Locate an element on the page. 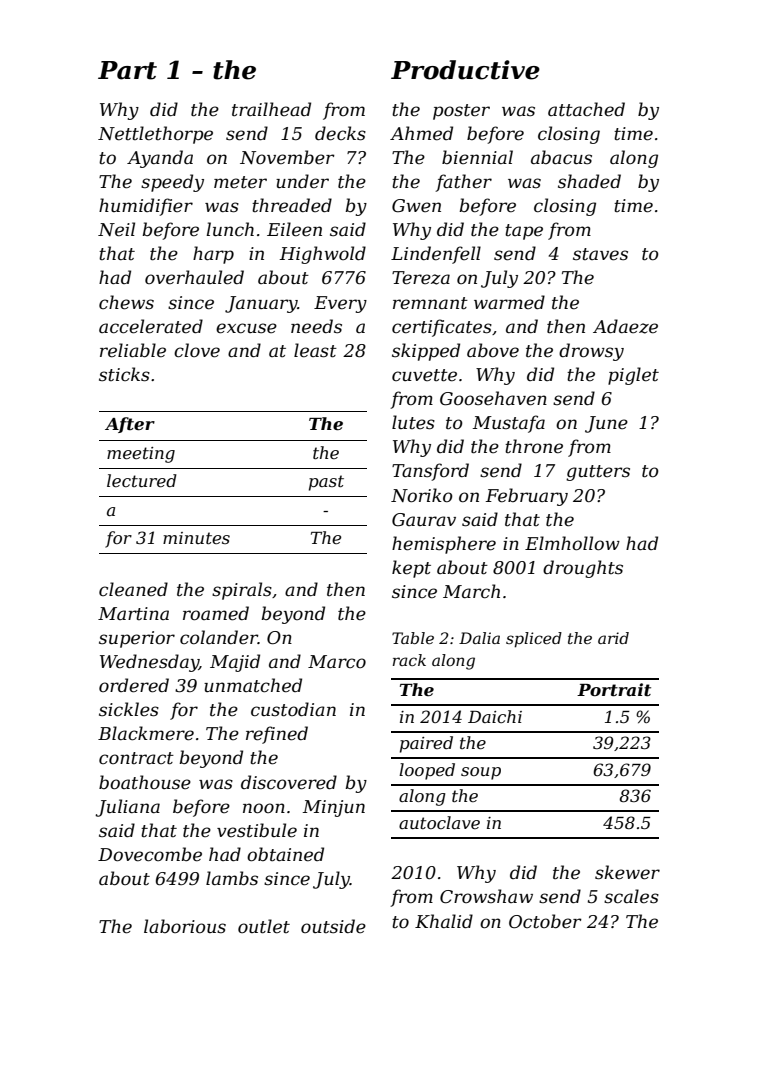  Part is located at coordinates (127, 70).
